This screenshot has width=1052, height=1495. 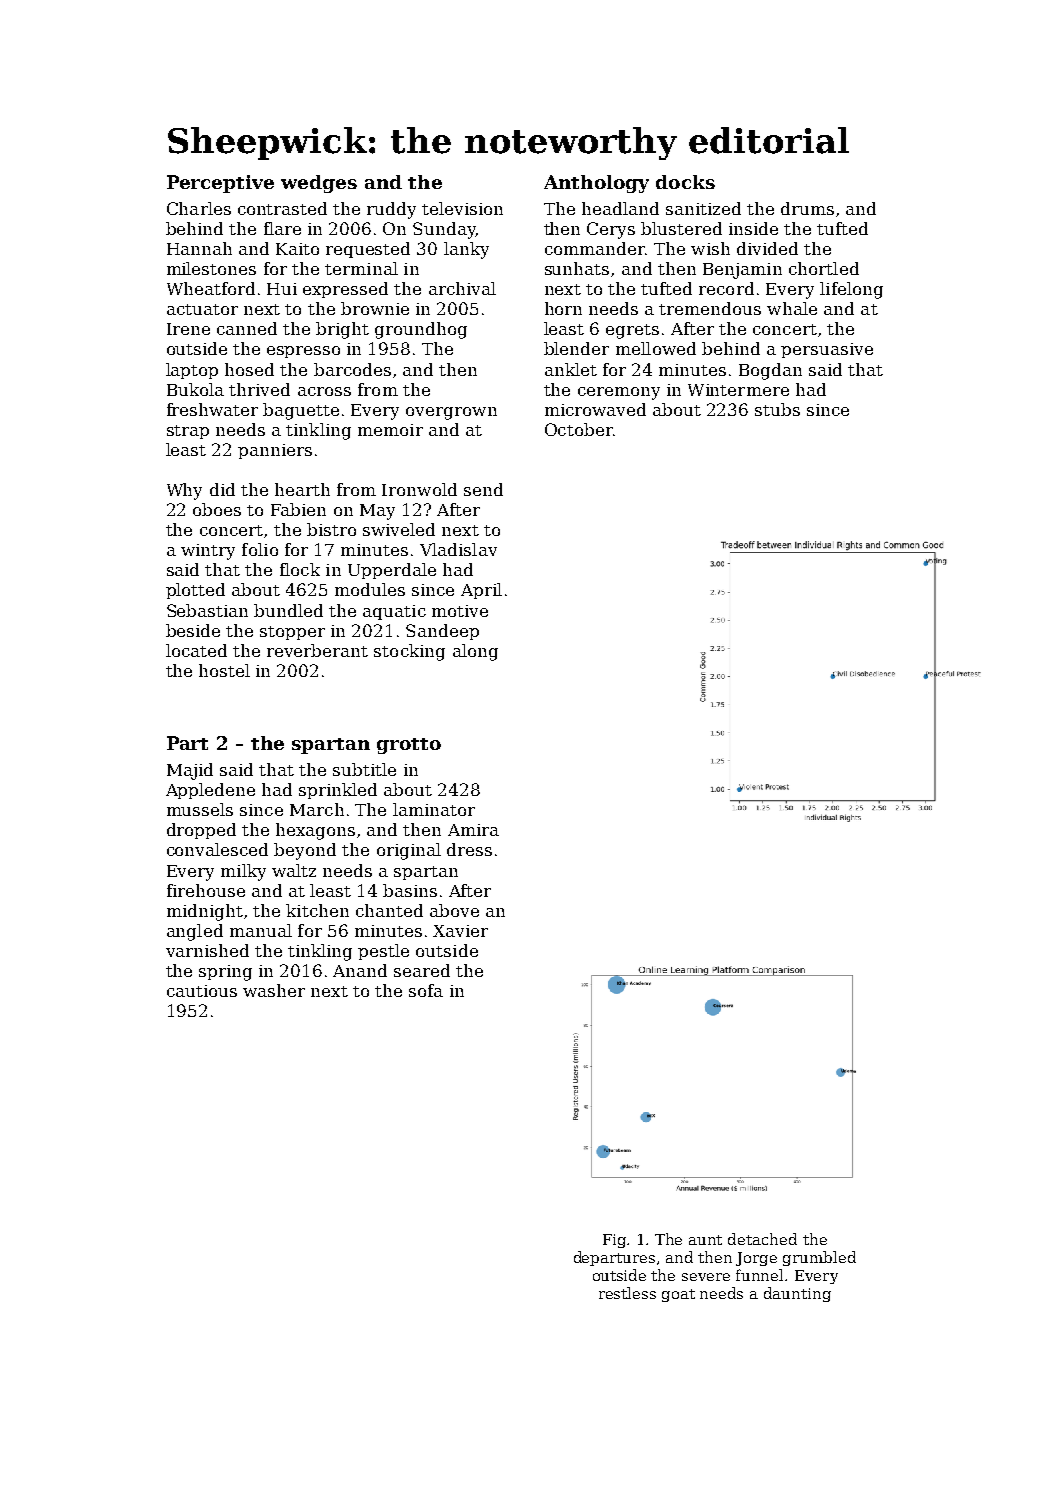 What do you see at coordinates (212, 409) in the screenshot?
I see `freshwater` at bounding box center [212, 409].
